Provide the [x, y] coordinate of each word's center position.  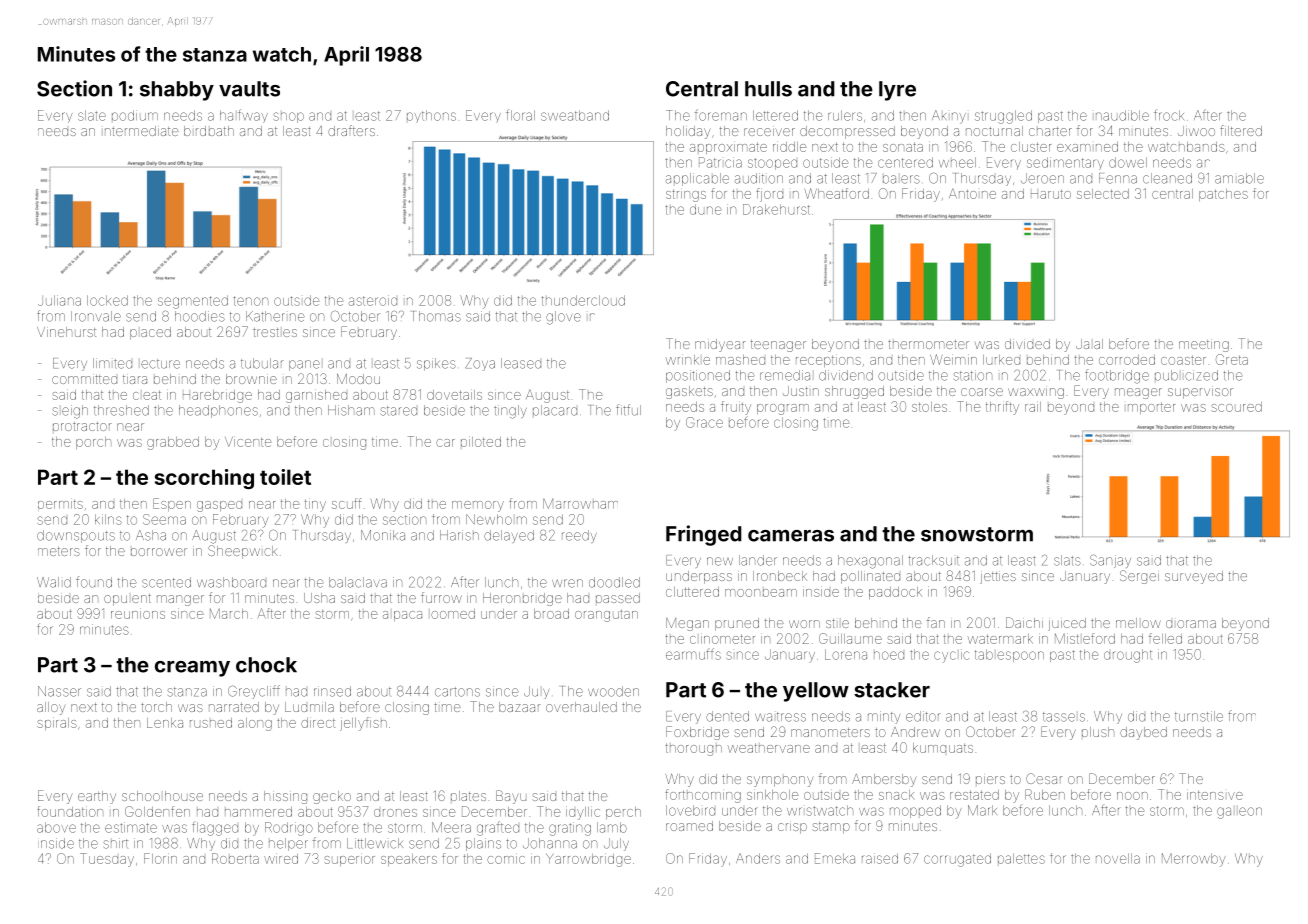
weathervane [769, 748]
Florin [160, 858]
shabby [177, 91]
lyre [897, 91]
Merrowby [1194, 860]
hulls [768, 89]
